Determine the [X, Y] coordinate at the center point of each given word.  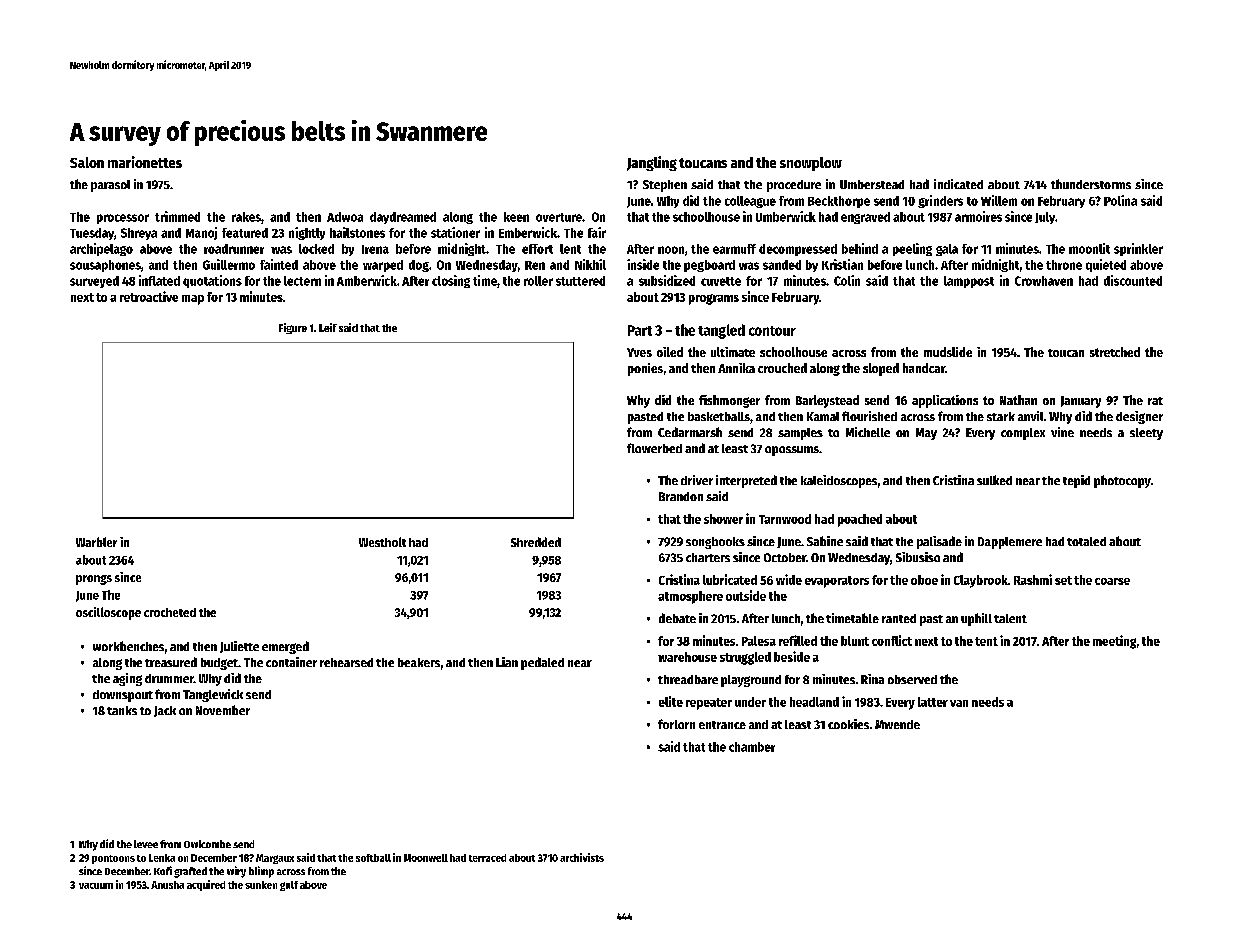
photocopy [1122, 481]
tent [986, 641]
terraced [487, 858]
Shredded [536, 542]
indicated [958, 184]
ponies [645, 369]
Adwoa [345, 217]
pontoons [113, 859]
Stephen [665, 186]
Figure [293, 328]
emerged [285, 647]
